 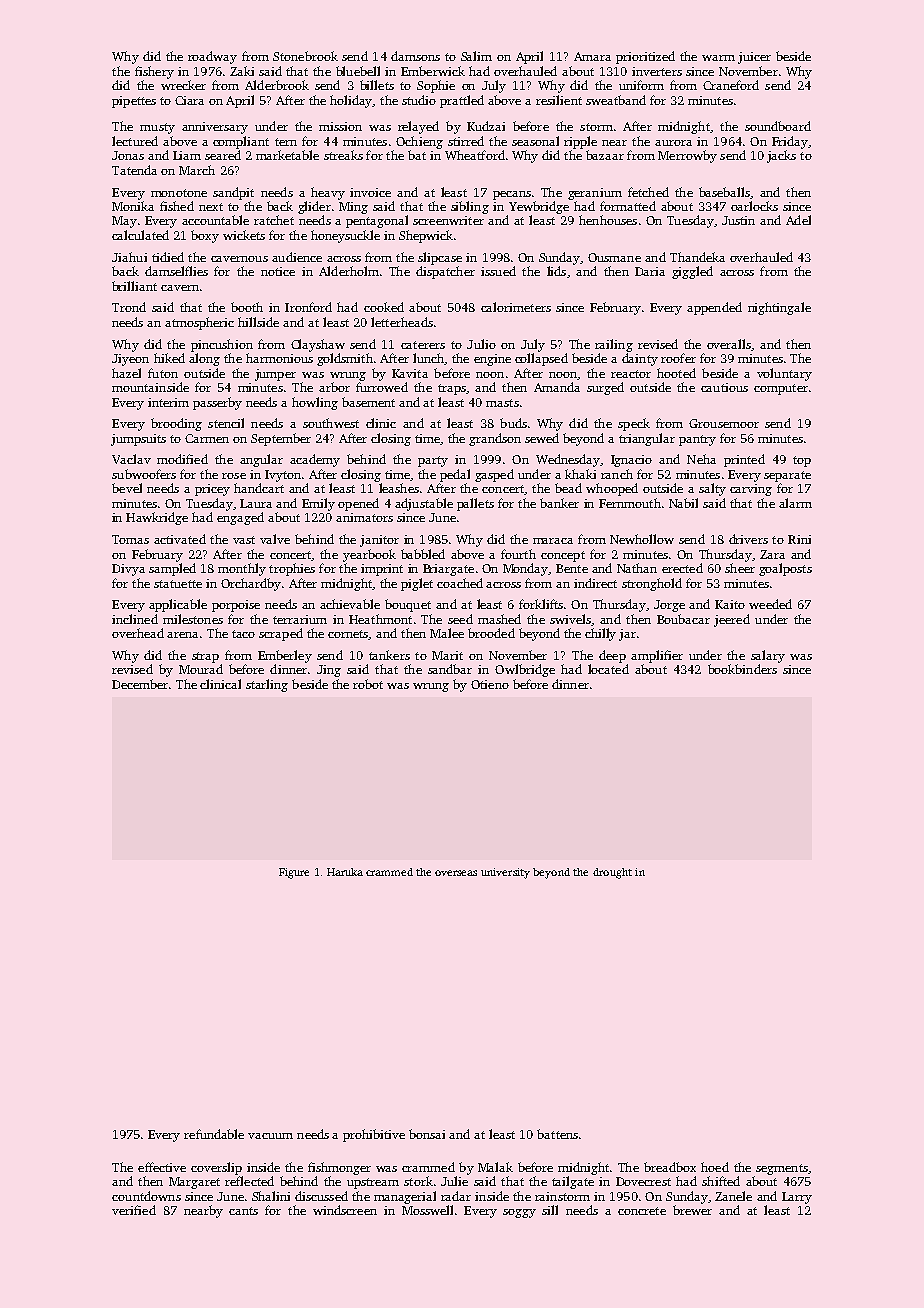 What do you see at coordinates (645, 57) in the screenshot?
I see `prioritized` at bounding box center [645, 57].
